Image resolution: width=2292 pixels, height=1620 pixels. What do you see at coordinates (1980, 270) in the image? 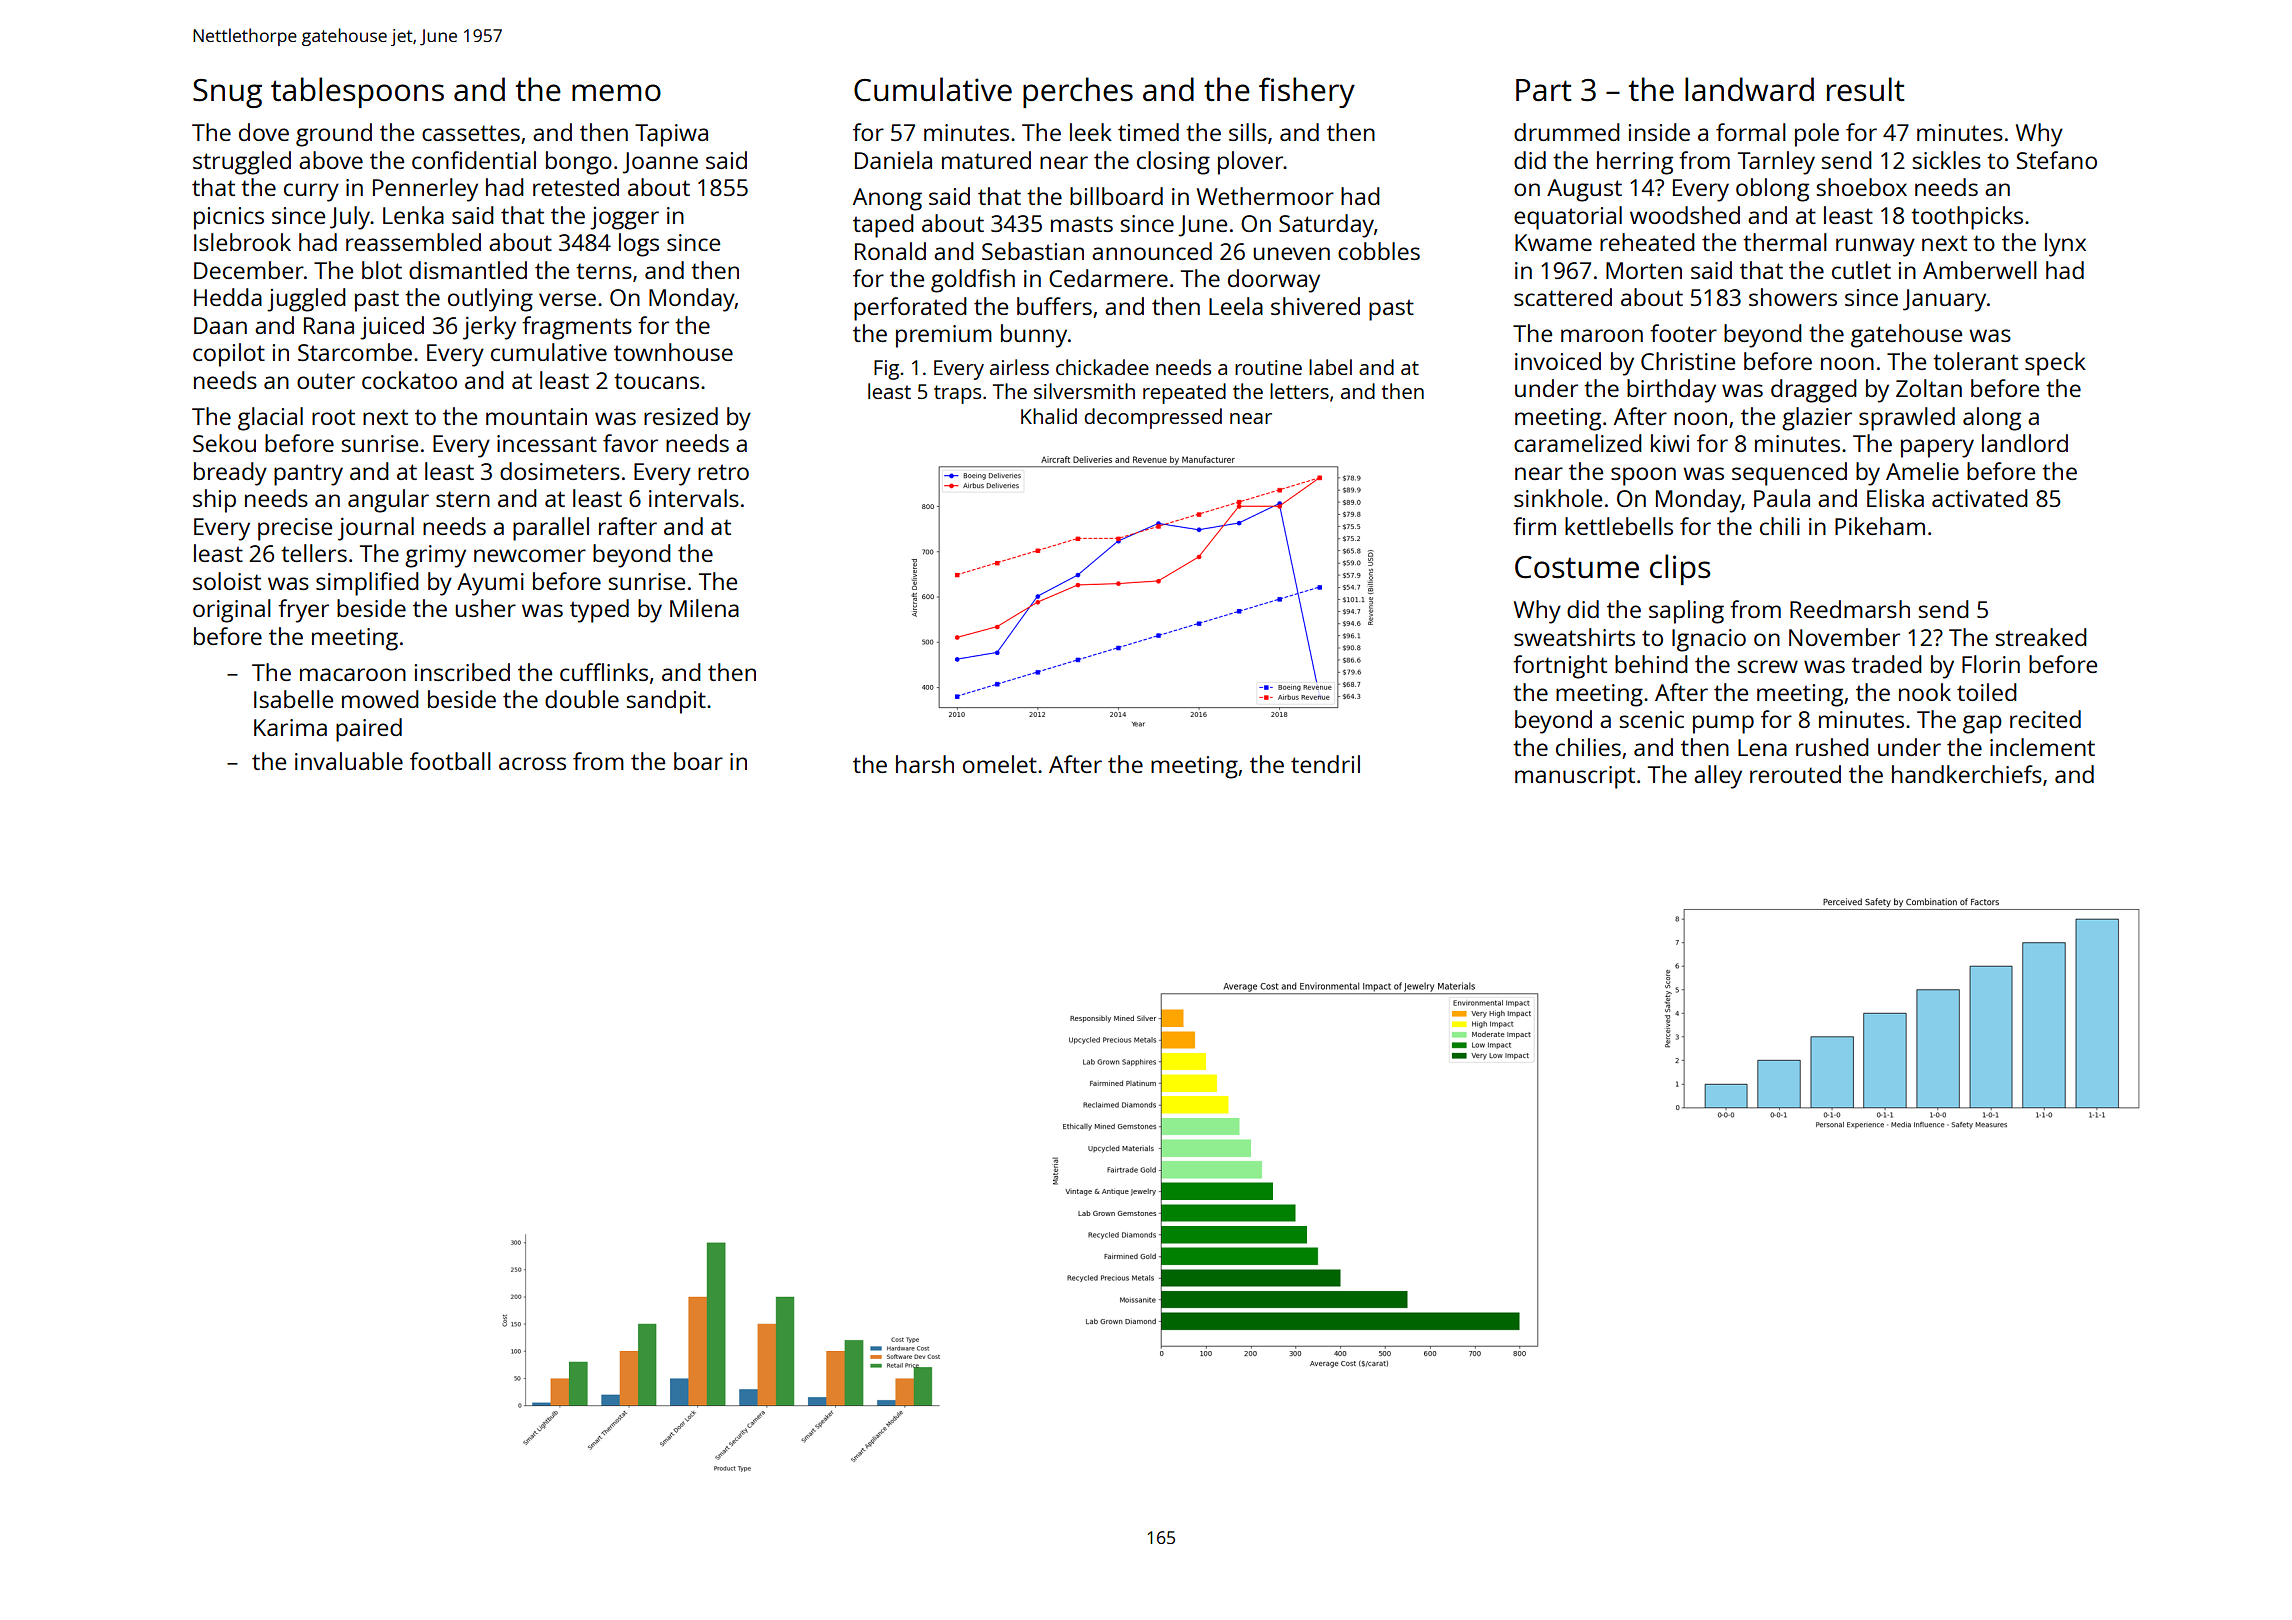
I see `Amberwell` at bounding box center [1980, 270].
